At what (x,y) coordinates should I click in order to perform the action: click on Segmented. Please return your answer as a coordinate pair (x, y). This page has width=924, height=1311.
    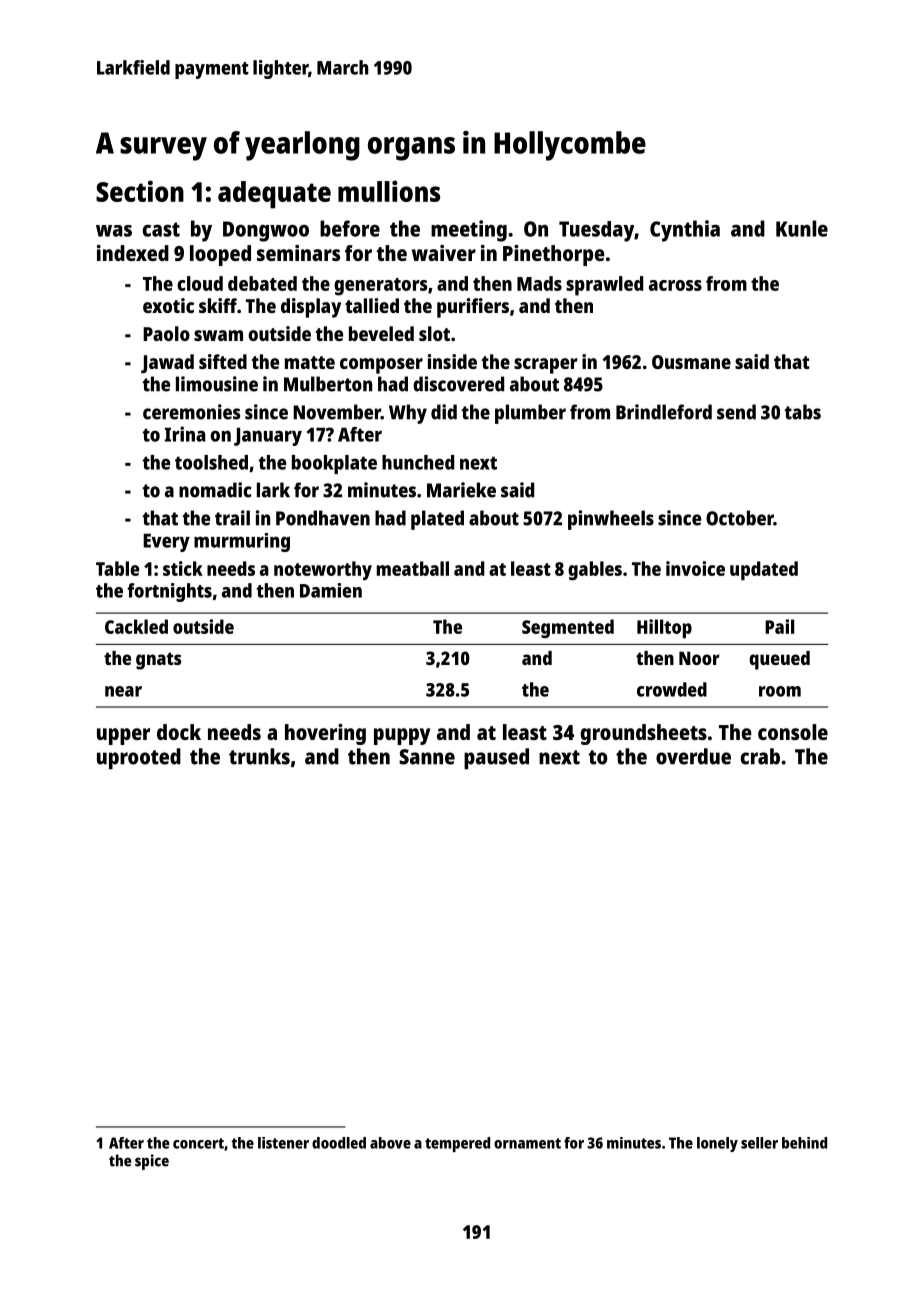
    Looking at the image, I should click on (568, 628).
